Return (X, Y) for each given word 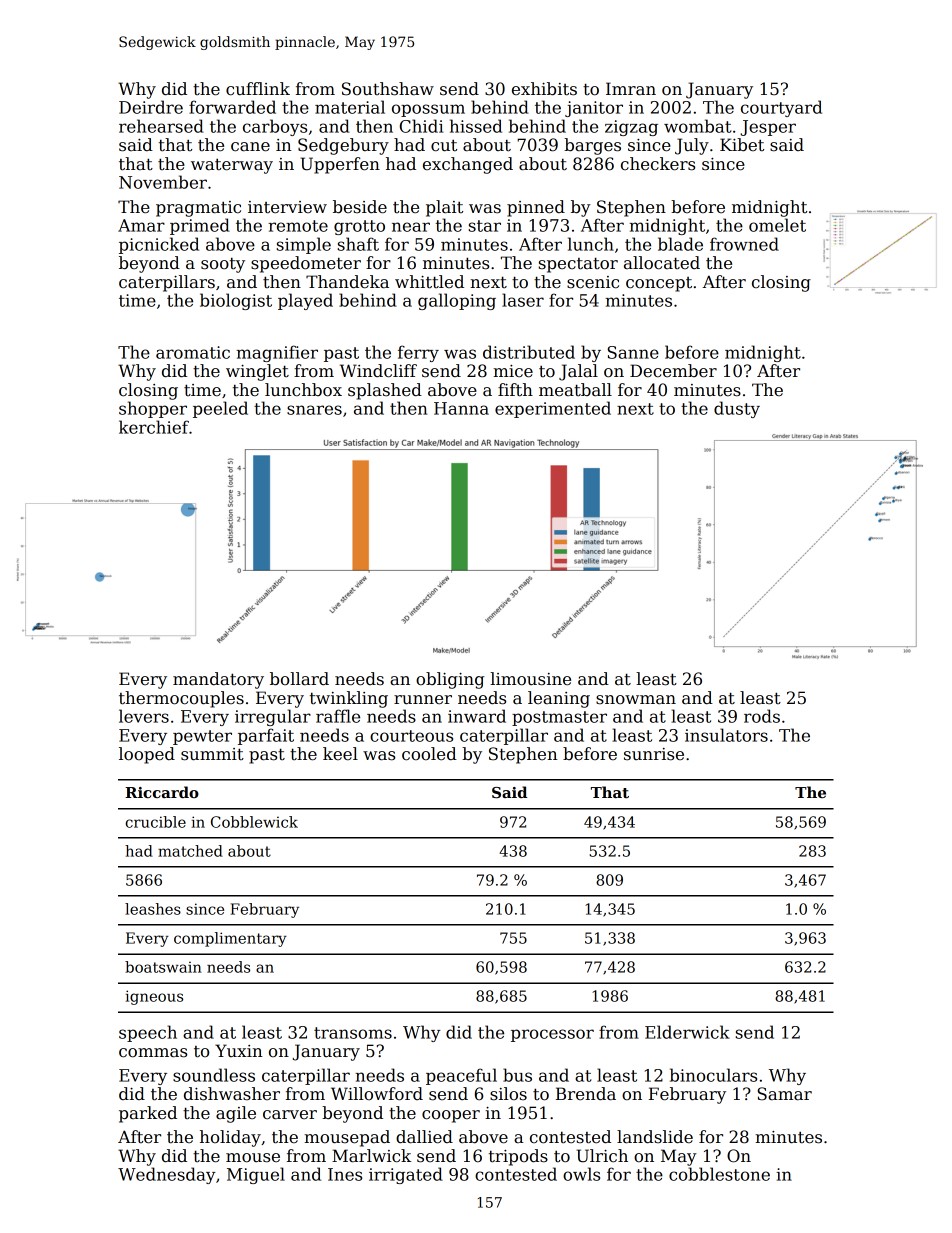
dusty (737, 409)
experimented (553, 409)
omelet (777, 225)
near (411, 227)
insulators (726, 735)
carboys (275, 127)
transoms (353, 1033)
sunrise (654, 754)
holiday (230, 1138)
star (485, 226)
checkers (658, 164)
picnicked (159, 245)
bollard (299, 679)
